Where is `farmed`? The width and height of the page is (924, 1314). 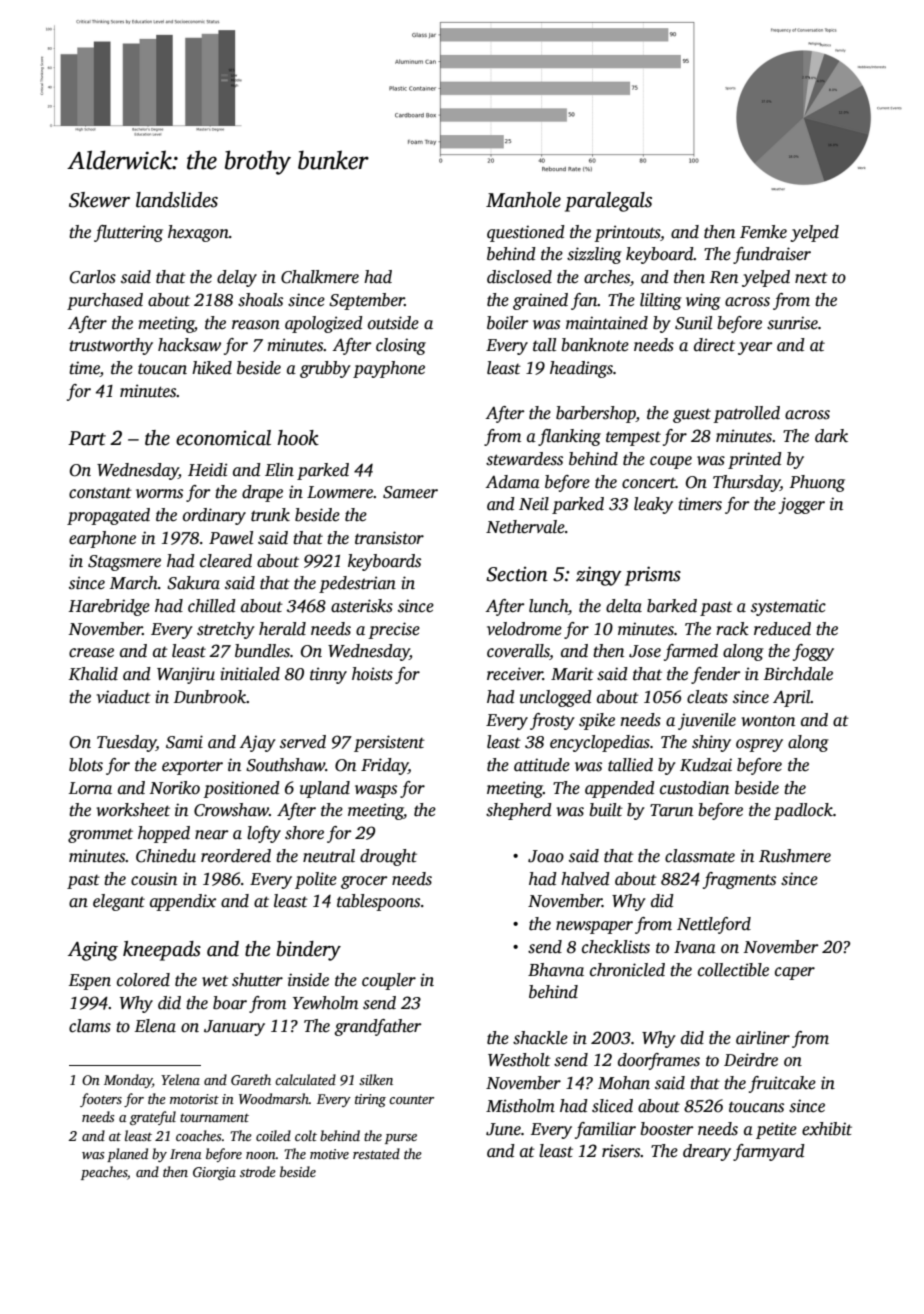
farmed is located at coordinates (691, 652).
